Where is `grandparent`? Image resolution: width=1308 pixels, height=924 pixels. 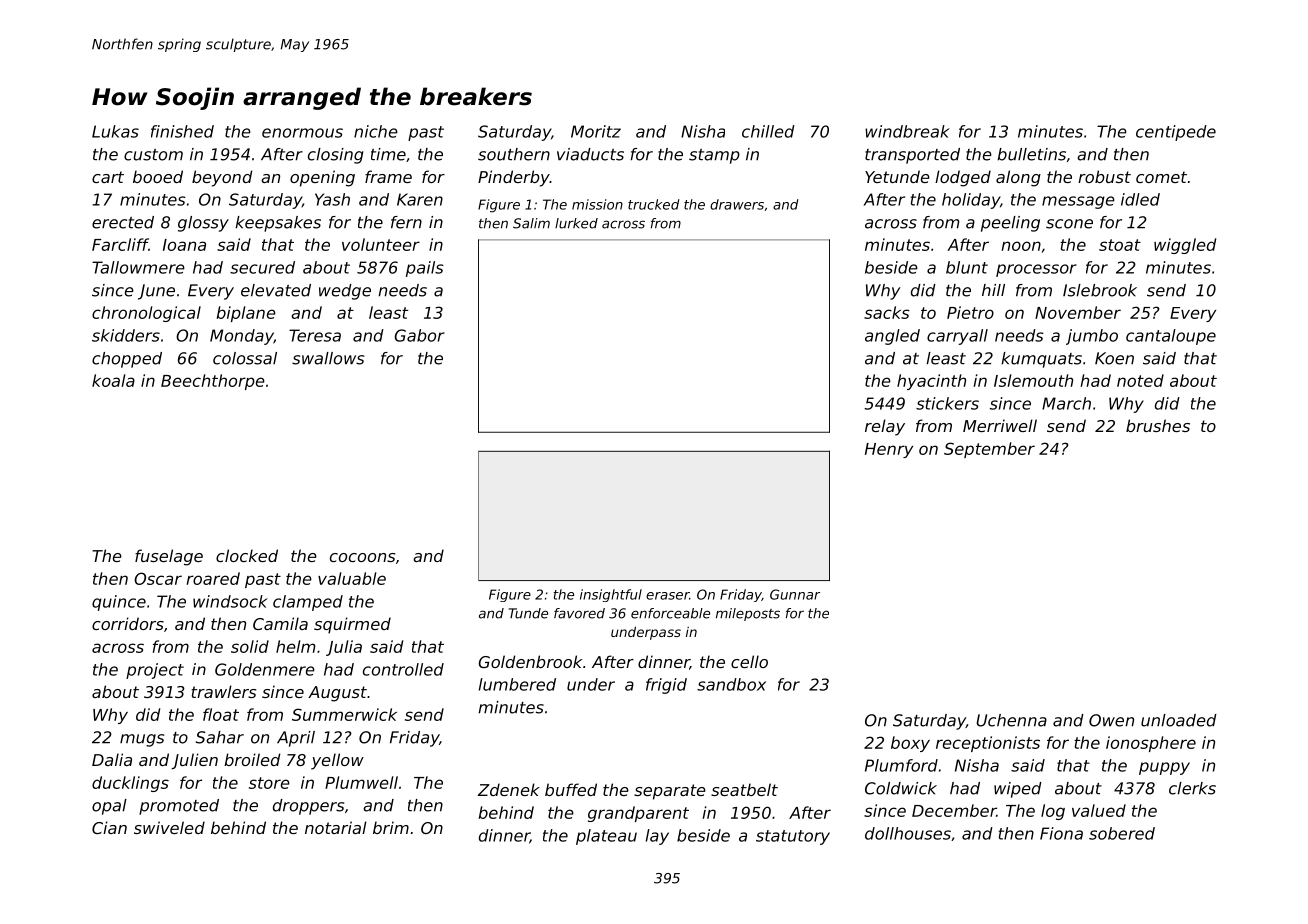
grandparent is located at coordinates (638, 814).
